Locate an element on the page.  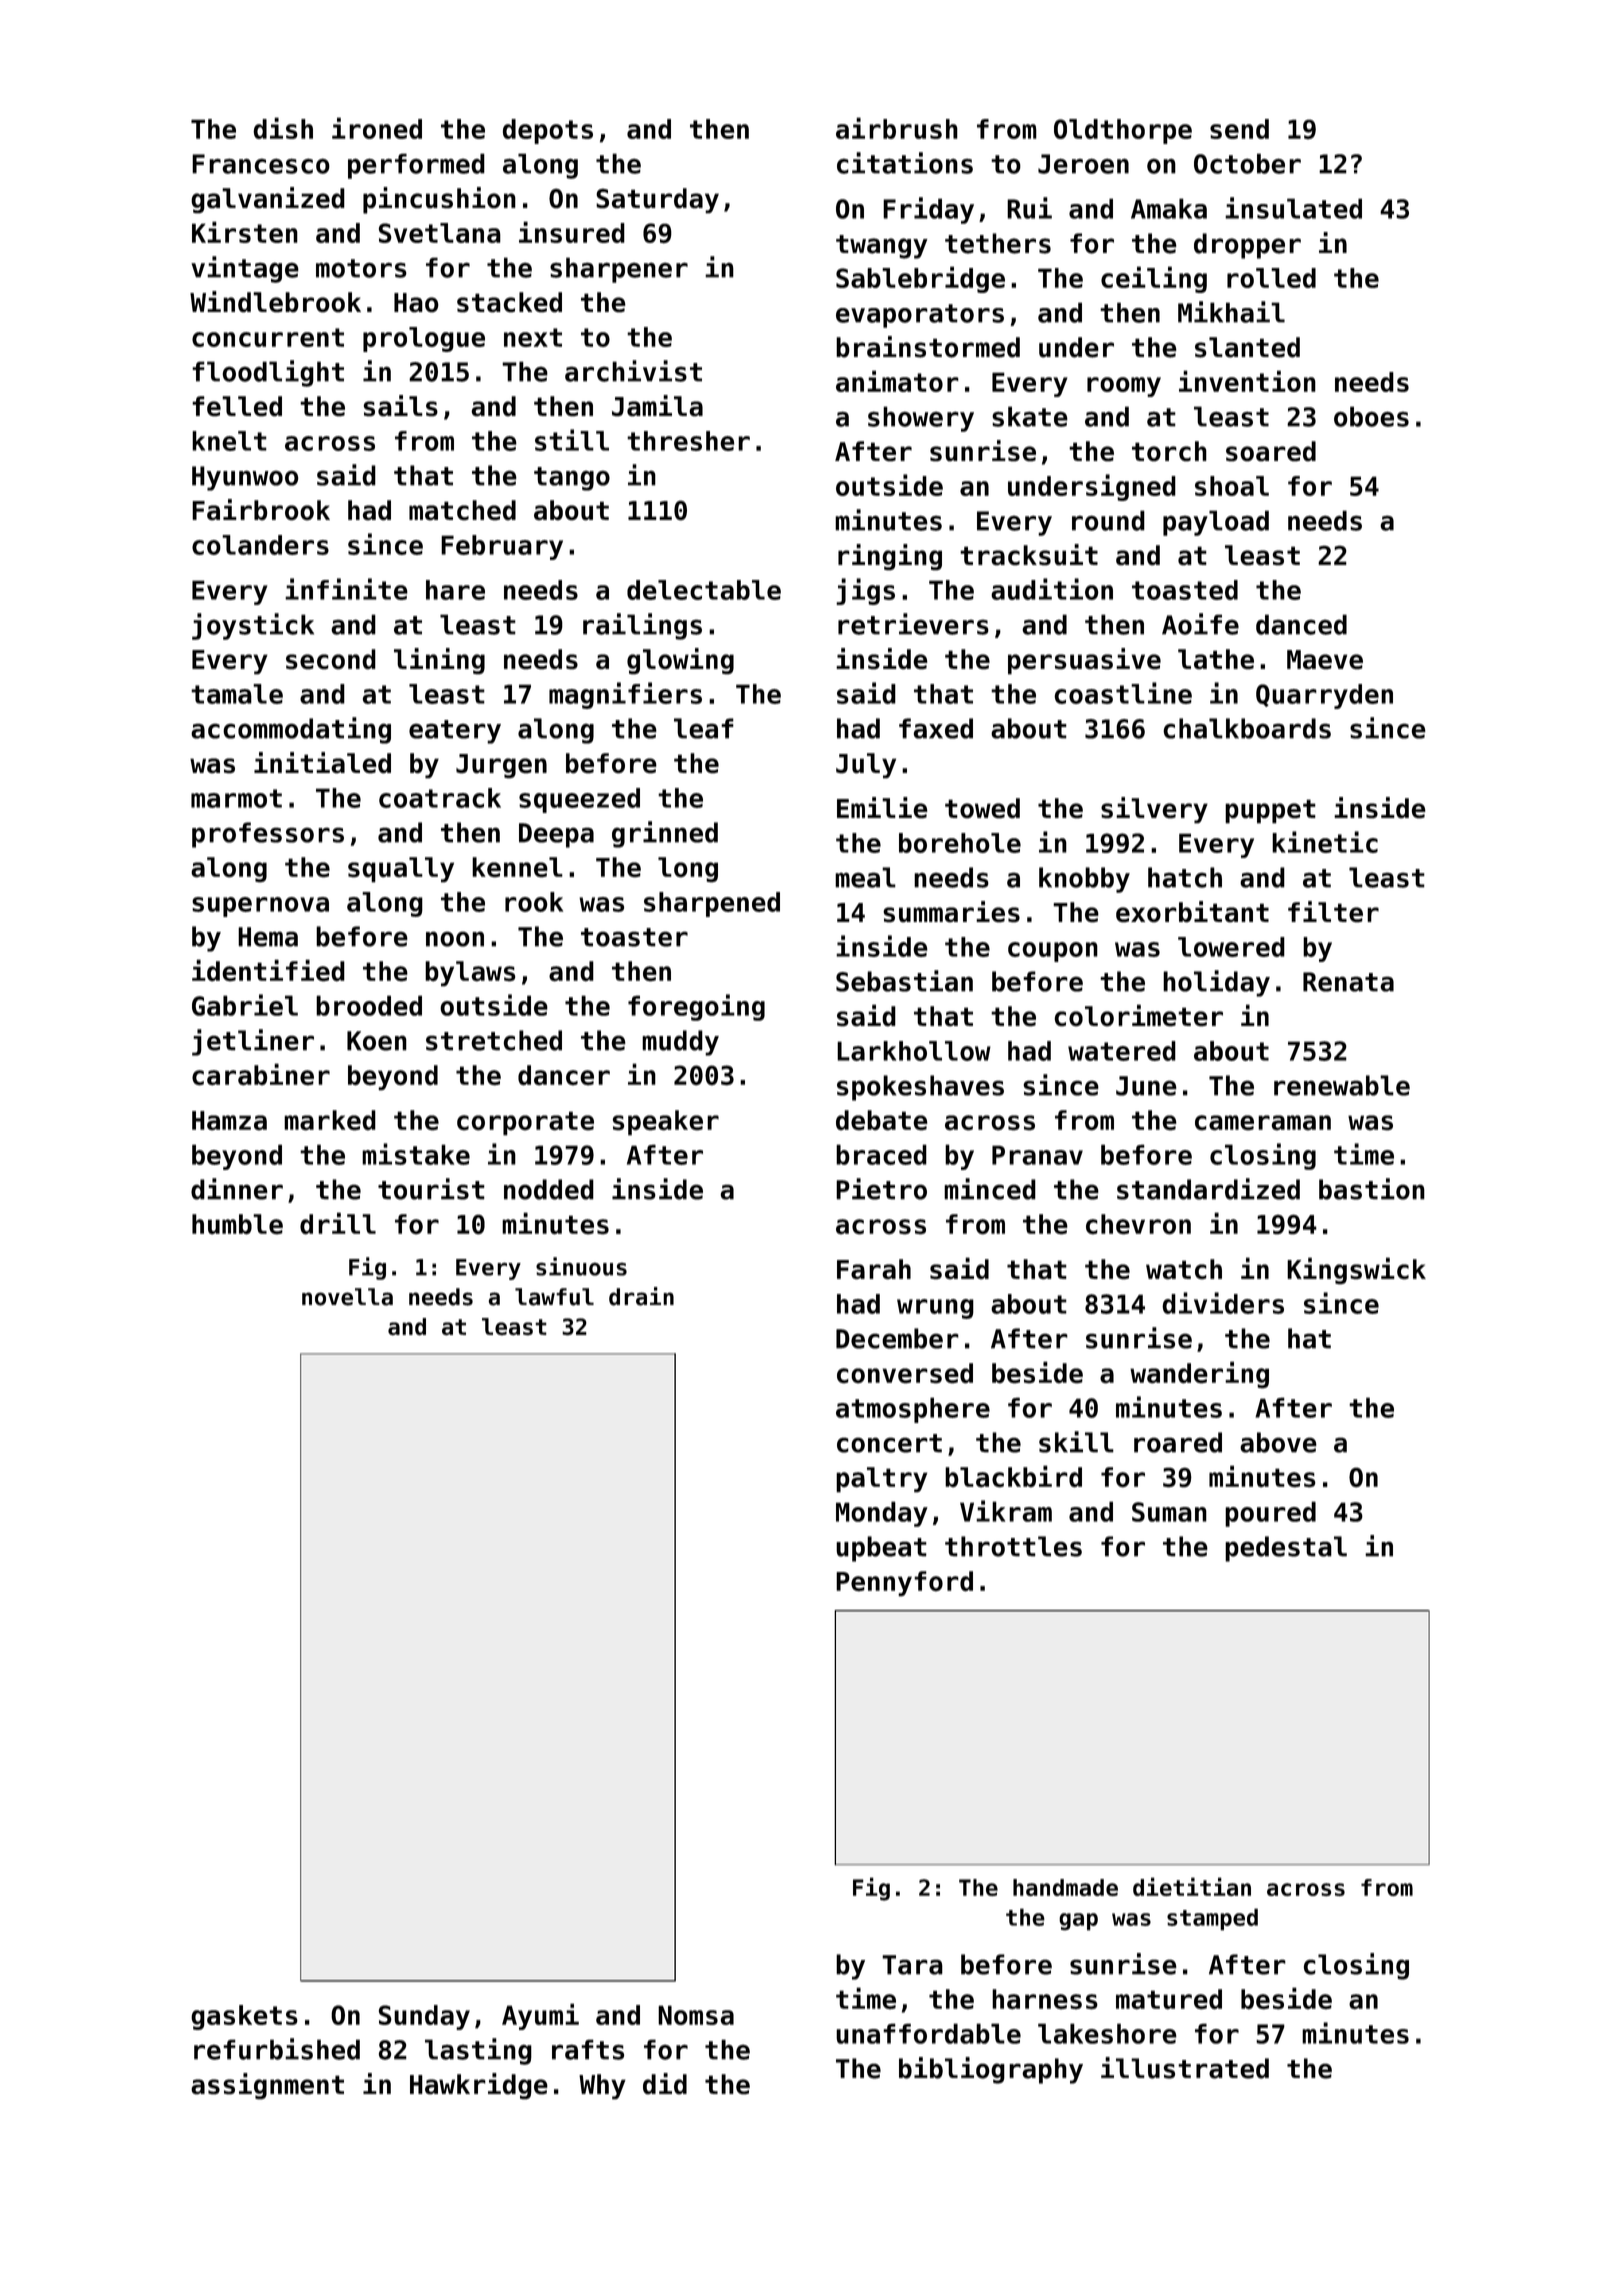
send is located at coordinates (1239, 129).
